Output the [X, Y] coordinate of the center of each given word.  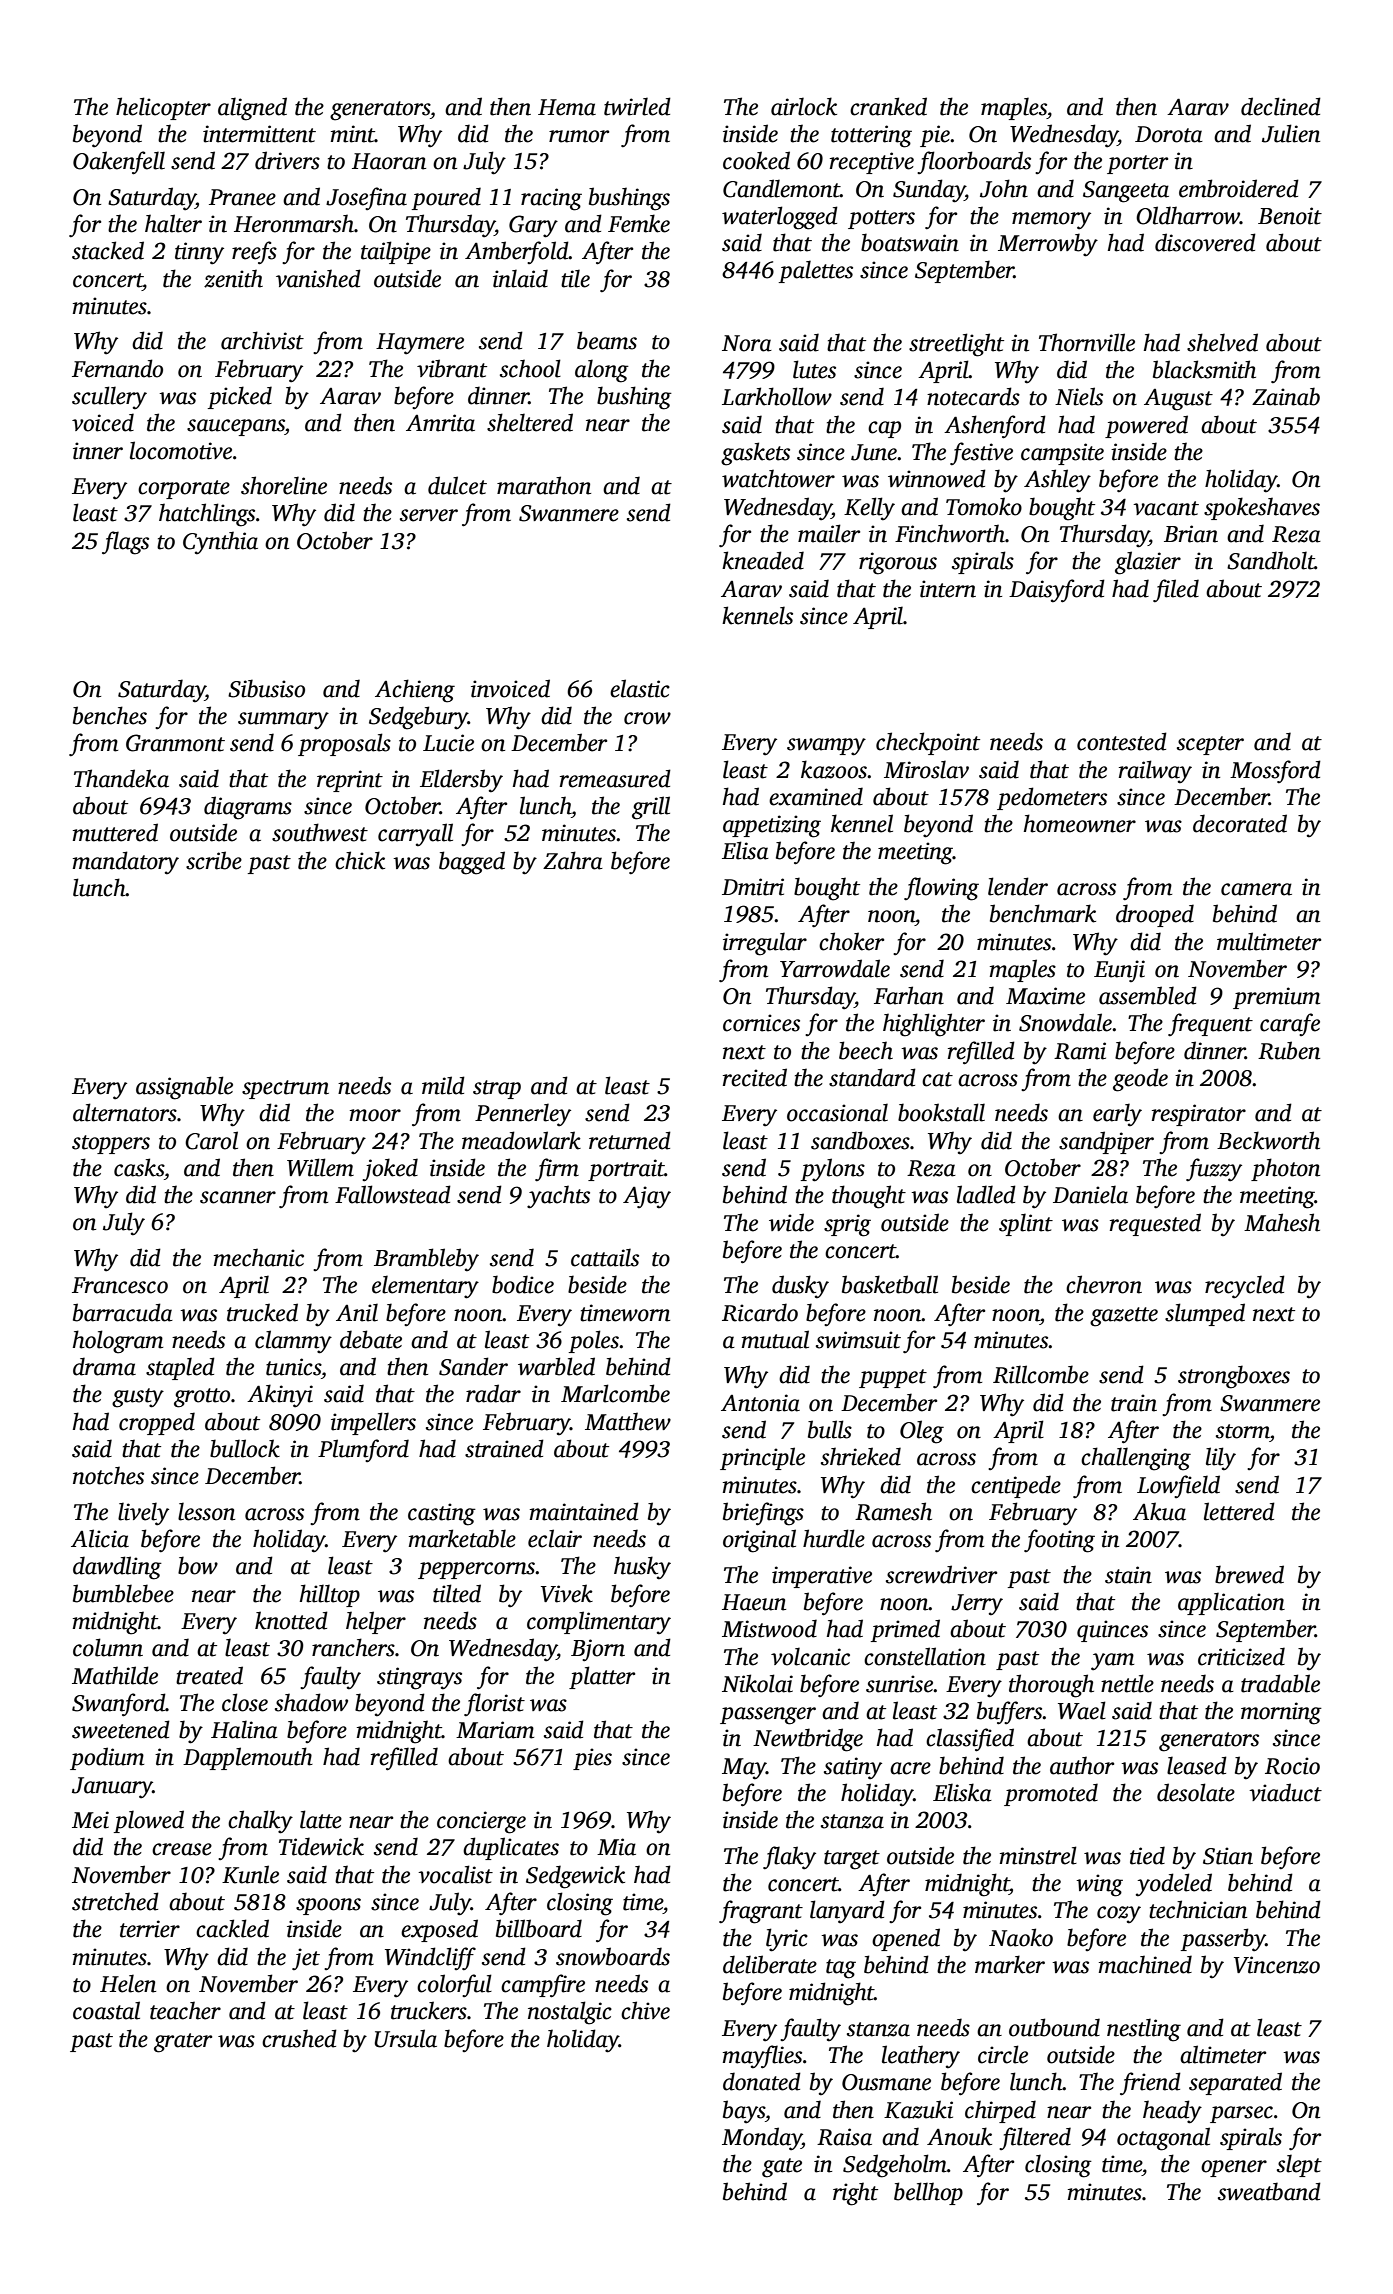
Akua [1159, 1511]
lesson [206, 1511]
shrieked [861, 1456]
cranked [888, 106]
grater [183, 2043]
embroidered [1239, 188]
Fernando [117, 368]
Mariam [495, 1730]
